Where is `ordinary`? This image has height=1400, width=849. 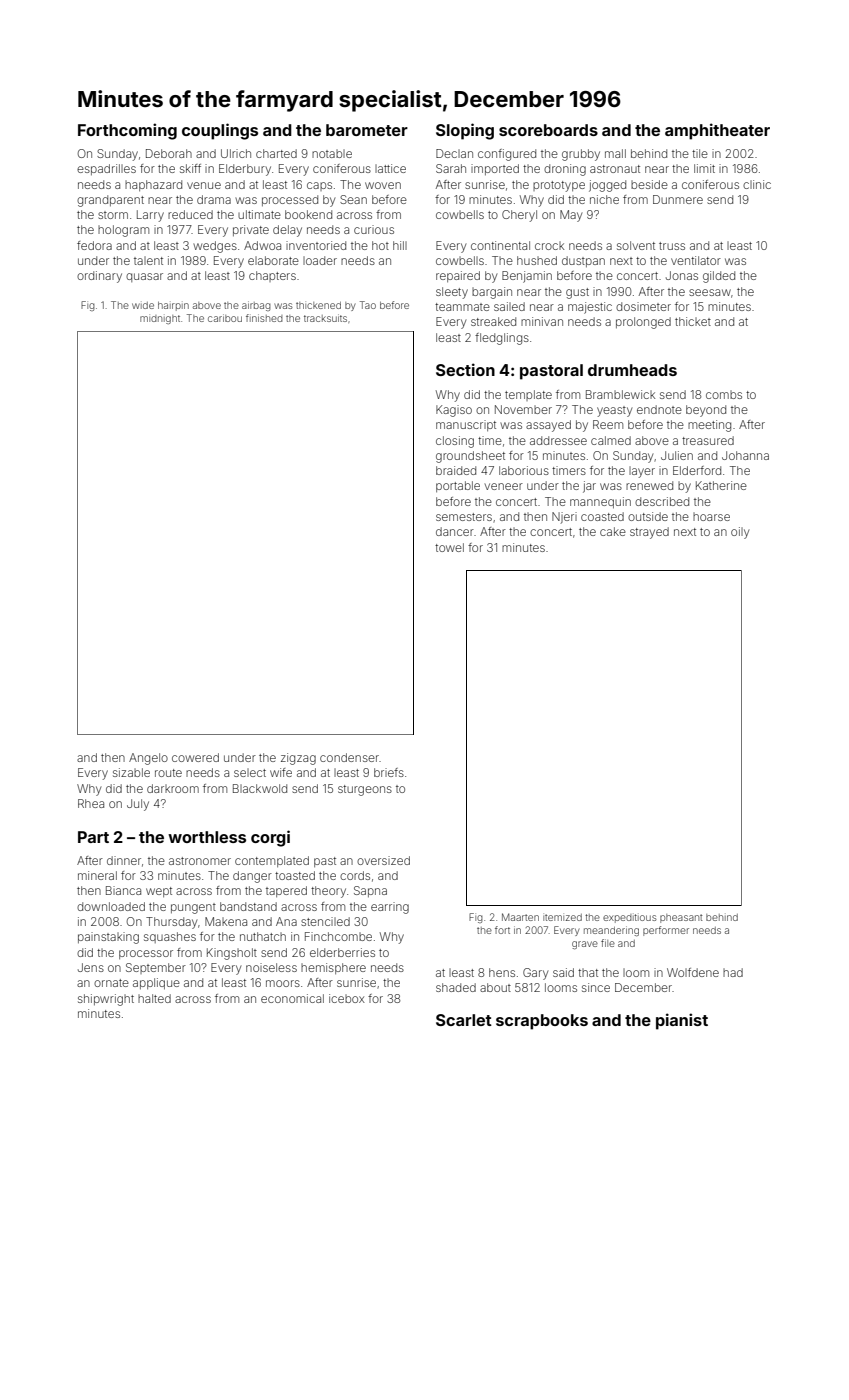 ordinary is located at coordinates (99, 277).
